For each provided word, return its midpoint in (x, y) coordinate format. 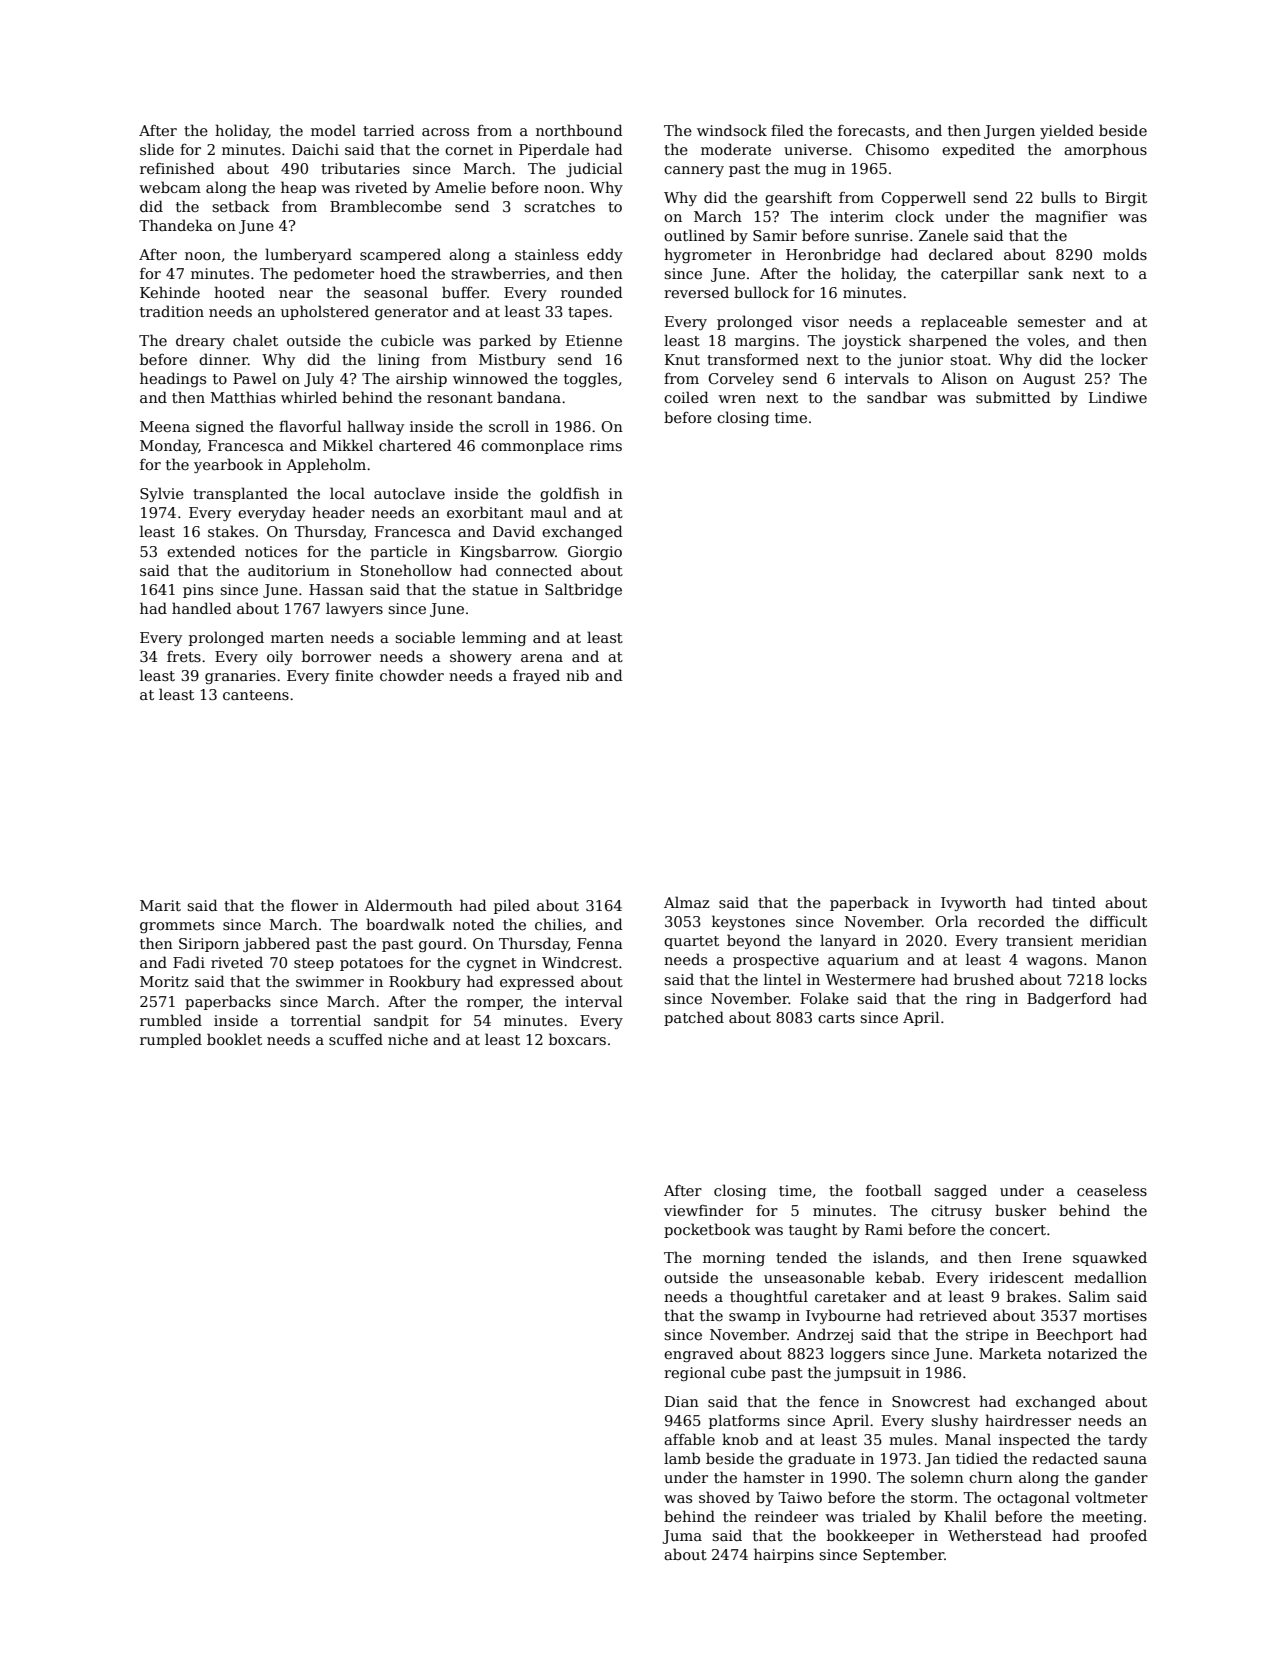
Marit (160, 905)
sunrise (881, 235)
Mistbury (512, 360)
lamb (682, 1458)
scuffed (356, 1039)
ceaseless (1112, 1190)
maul (548, 512)
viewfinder (703, 1210)
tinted (1074, 902)
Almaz (687, 902)
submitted (1013, 397)
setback (241, 206)
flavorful (310, 426)
